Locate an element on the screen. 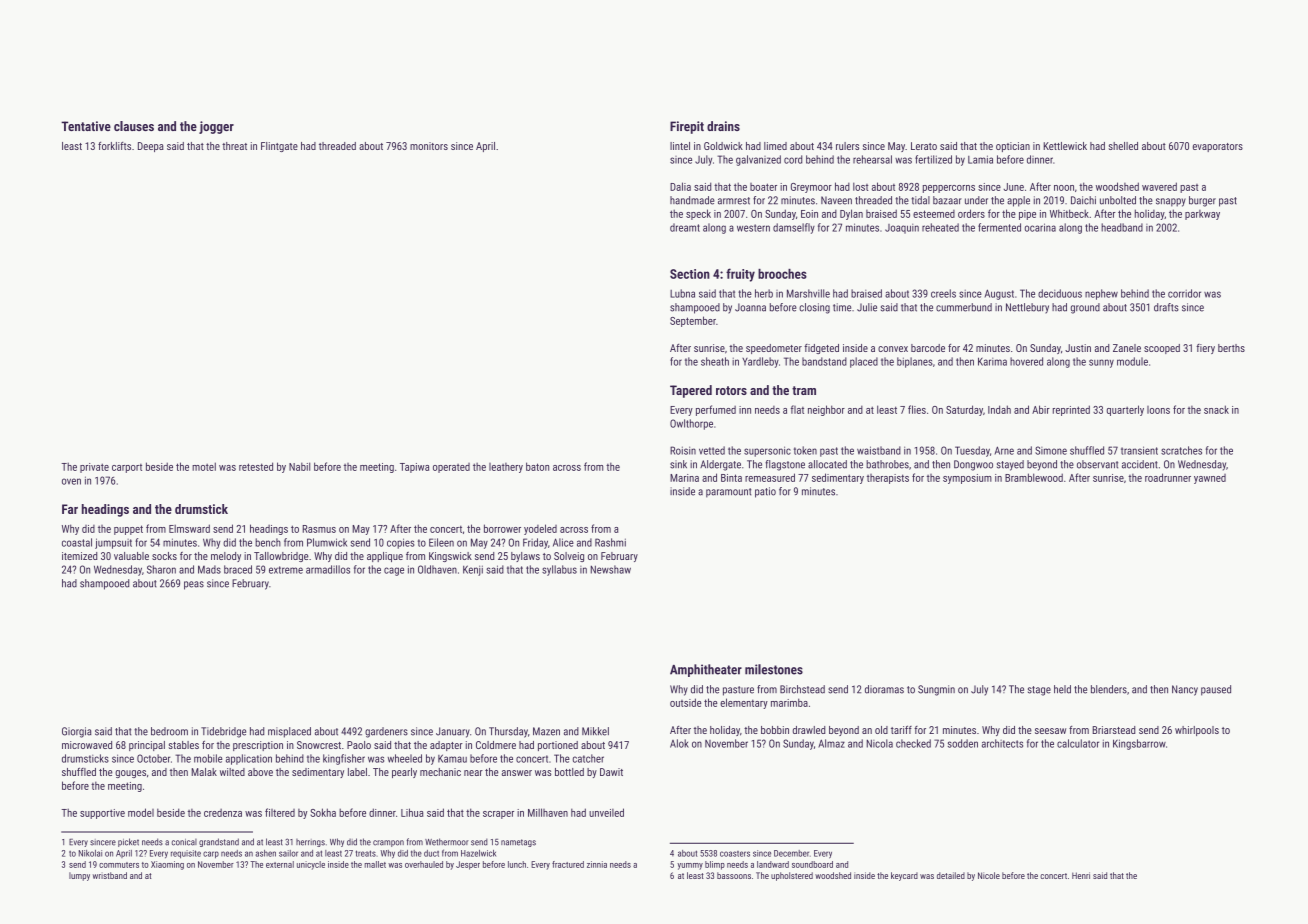 This screenshot has height=924, width=1308. Tentative is located at coordinates (86, 126).
